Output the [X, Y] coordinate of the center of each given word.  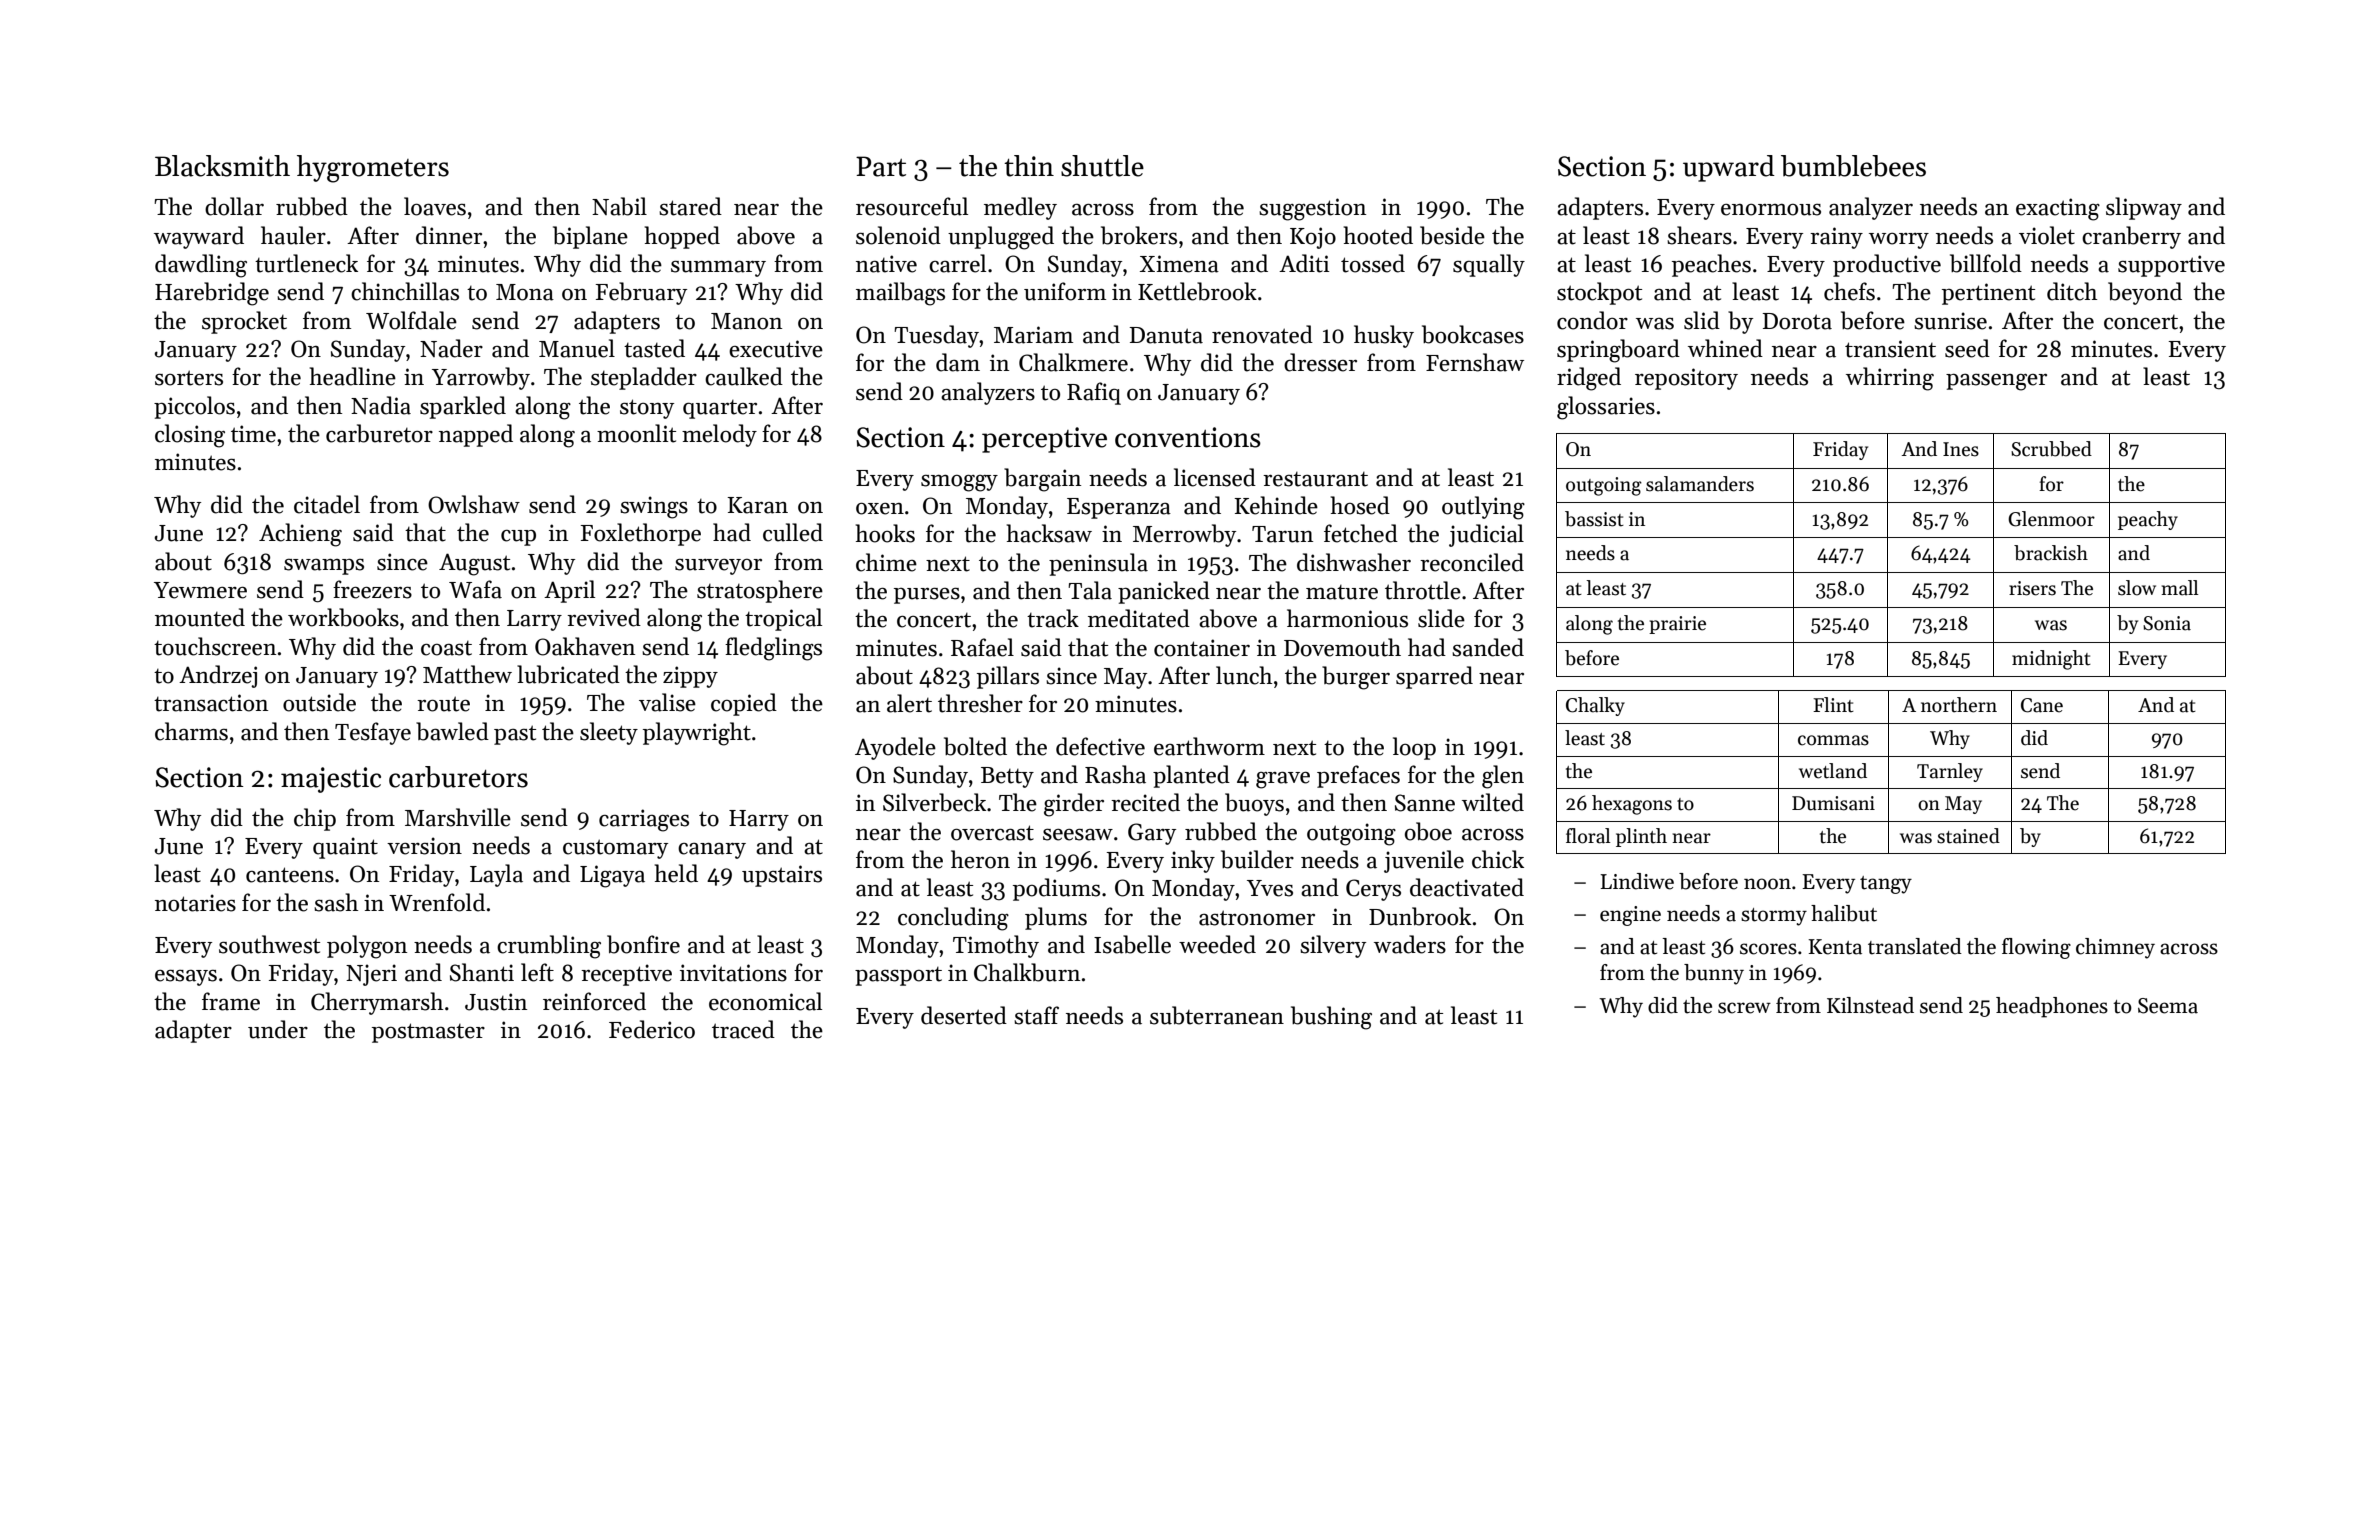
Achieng [300, 535]
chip [315, 819]
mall [2180, 588]
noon [1767, 884]
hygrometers [373, 169]
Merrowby [1184, 535]
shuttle [1102, 166]
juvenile [1424, 861]
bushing [1331, 1018]
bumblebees [1853, 166]
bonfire [643, 944]
